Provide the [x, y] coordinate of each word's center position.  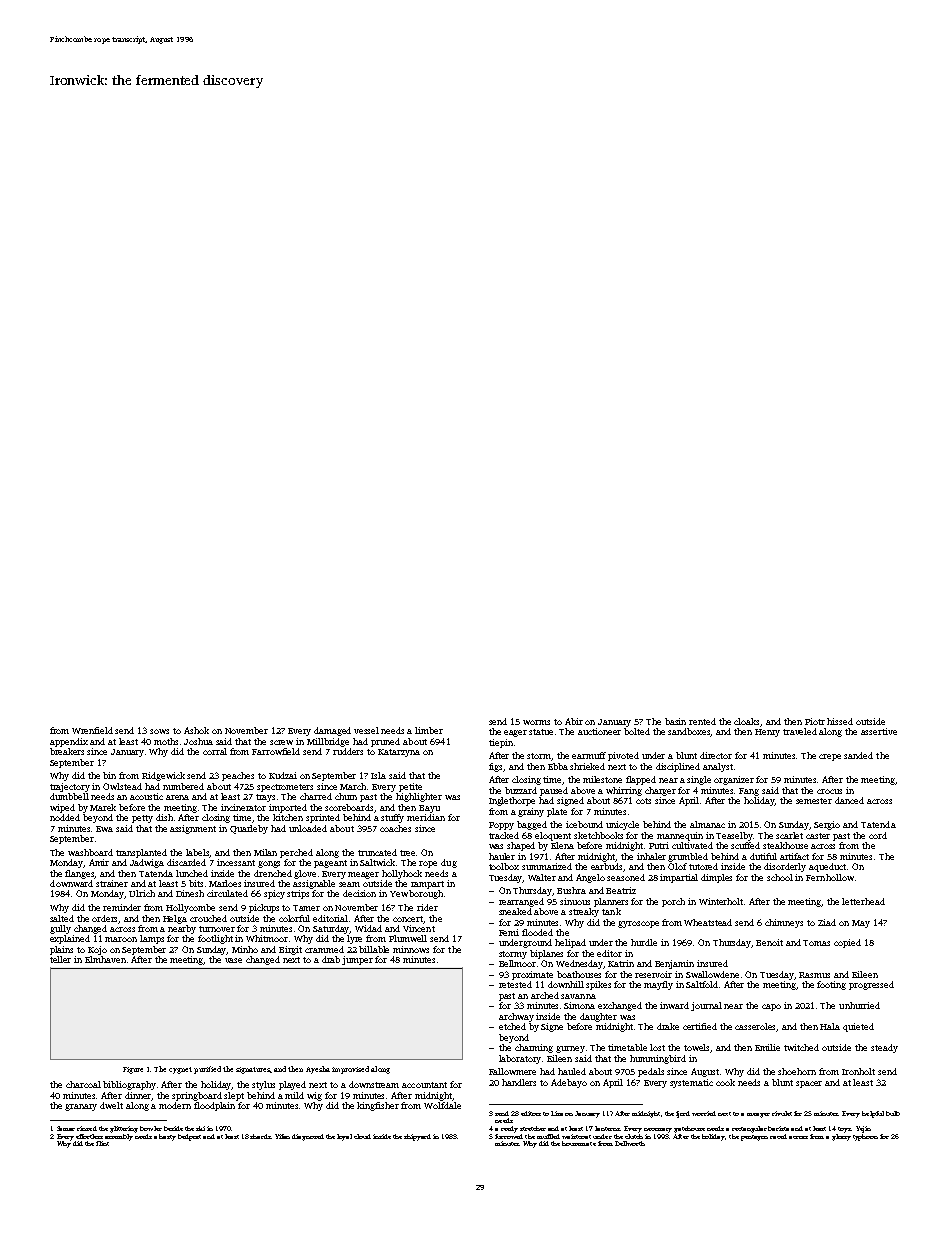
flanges [80, 874]
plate [557, 812]
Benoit [769, 942]
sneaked [515, 911]
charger [660, 791]
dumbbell [69, 796]
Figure [133, 1070]
